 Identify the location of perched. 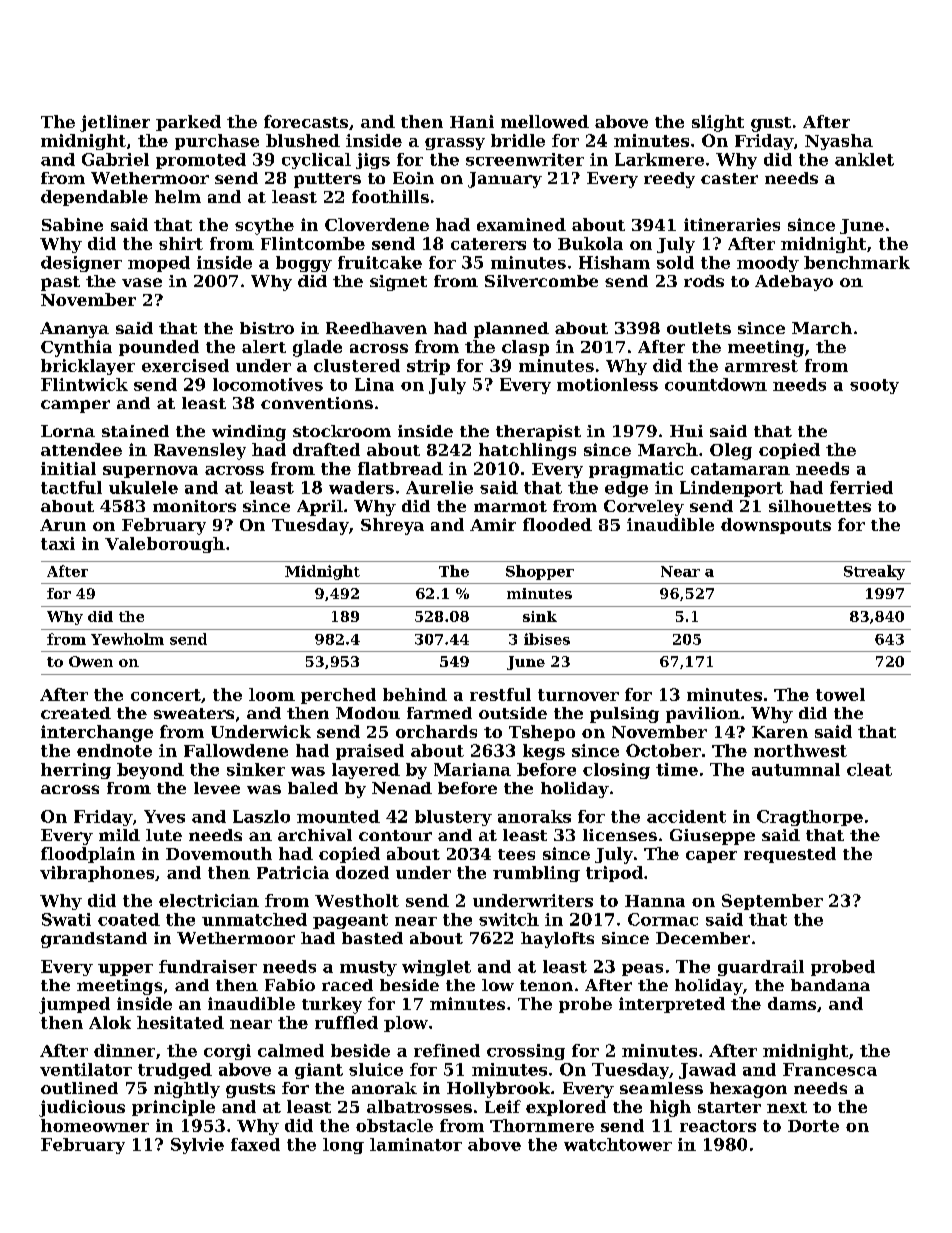
(338, 696).
